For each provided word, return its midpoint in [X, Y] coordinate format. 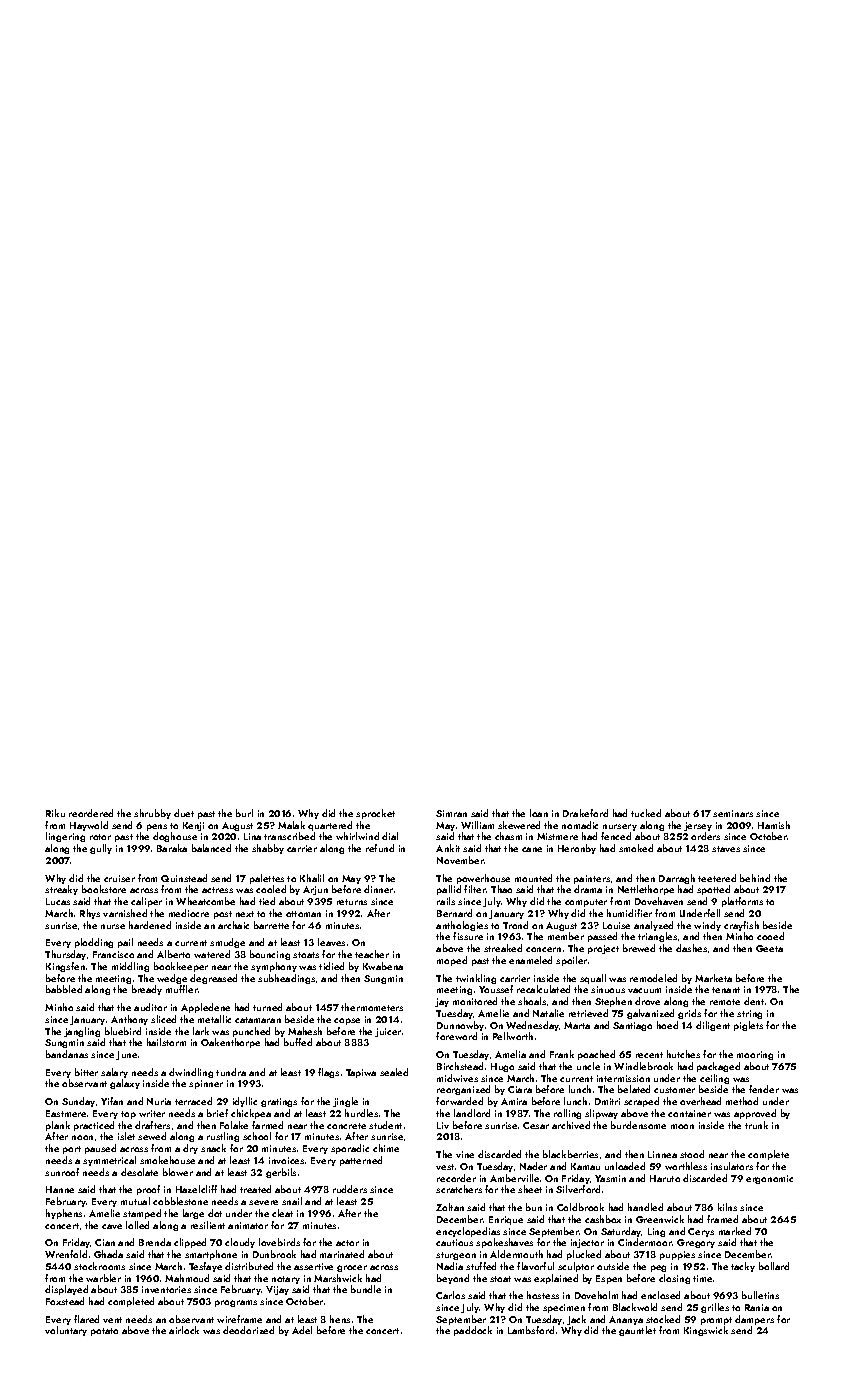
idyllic [245, 1102]
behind [755, 878]
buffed [298, 1042]
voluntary [66, 1331]
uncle [588, 1066]
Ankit [448, 848]
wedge [172, 979]
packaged [718, 1067]
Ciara [520, 1089]
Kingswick [706, 1331]
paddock [473, 1331]
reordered [91, 813]
